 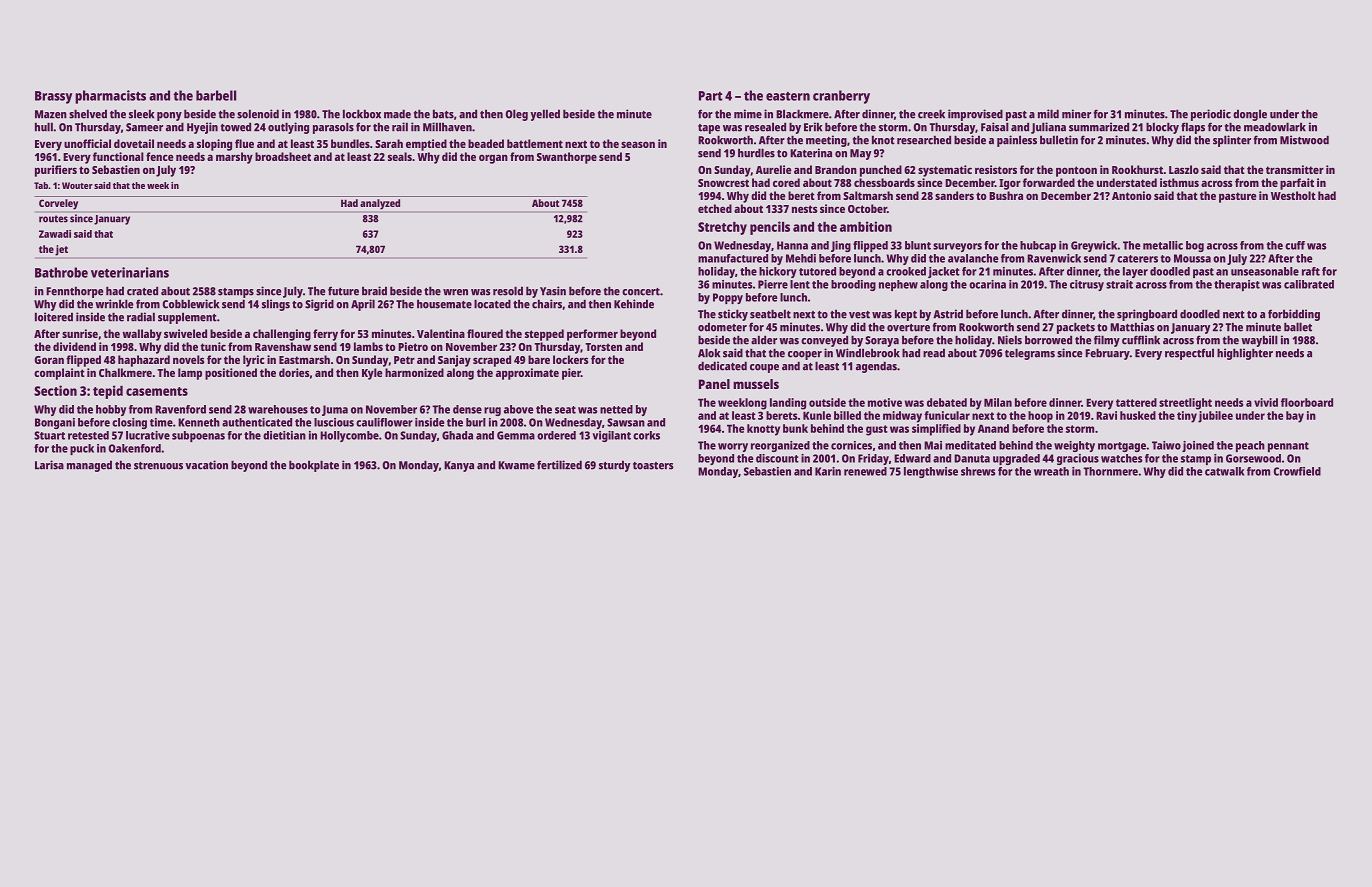 What do you see at coordinates (836, 169) in the screenshot?
I see `Brandon` at bounding box center [836, 169].
